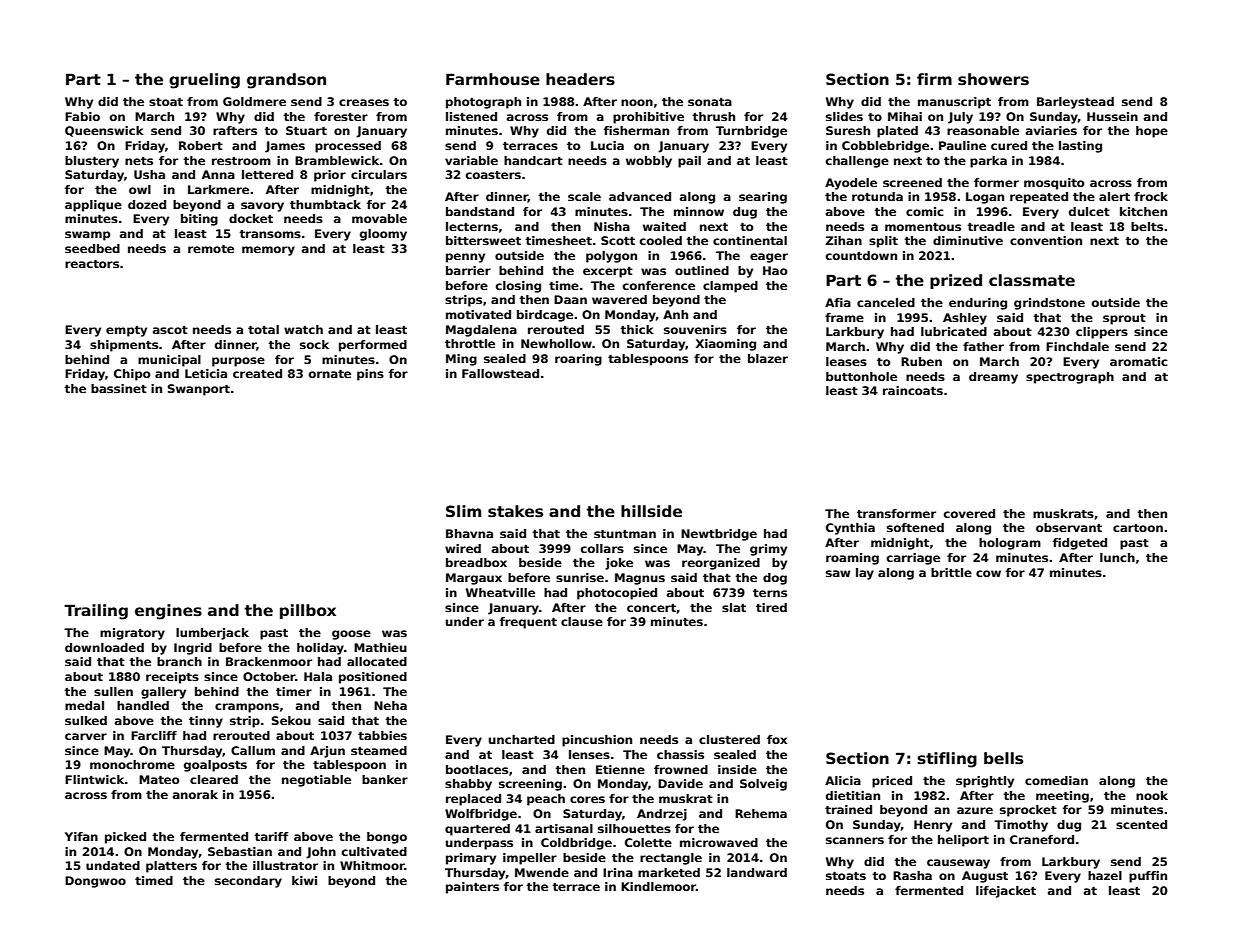 The width and height of the screenshot is (1233, 952). Describe the element at coordinates (119, 388) in the screenshot. I see `bassinet` at that location.
